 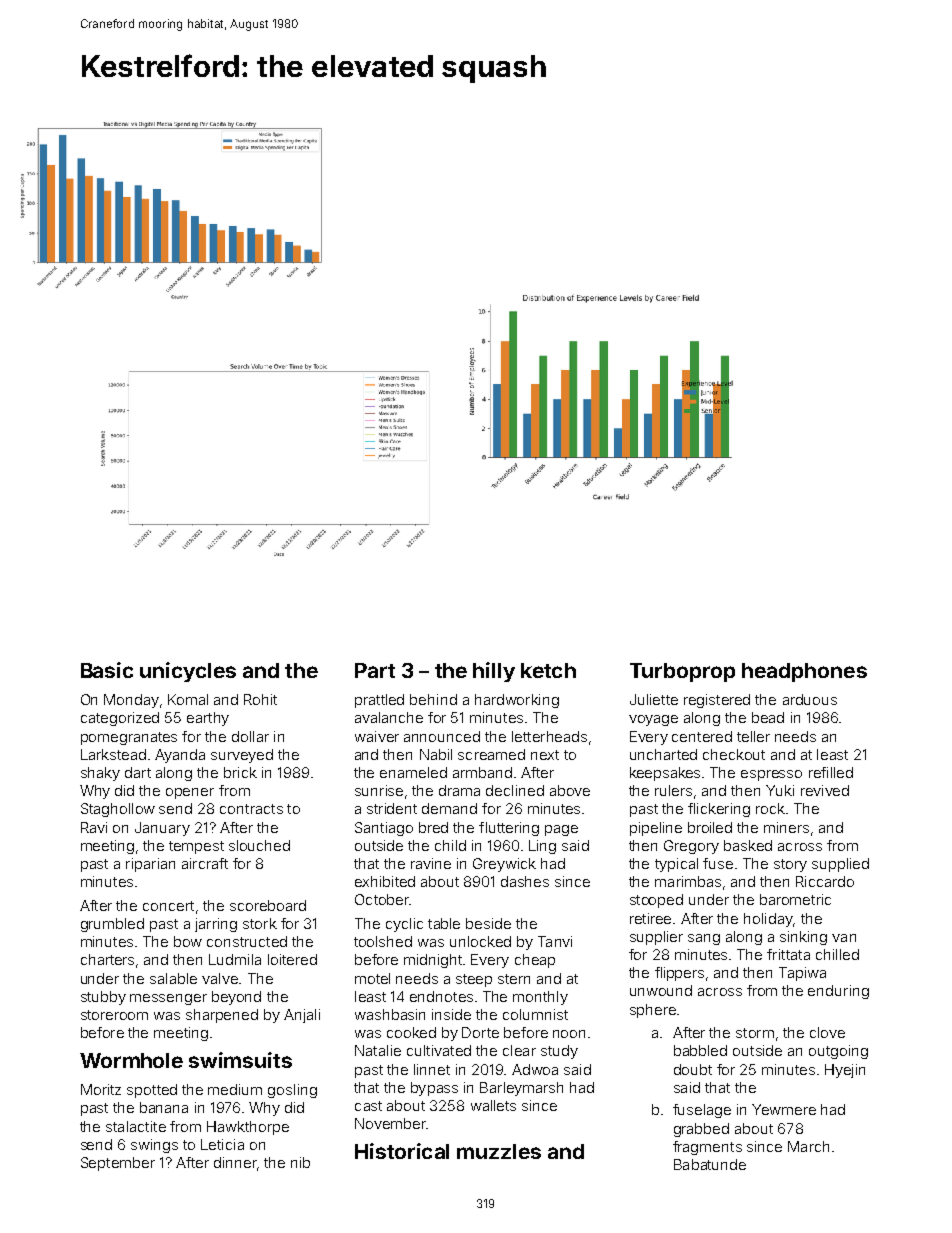 What do you see at coordinates (704, 939) in the image?
I see `sang` at bounding box center [704, 939].
